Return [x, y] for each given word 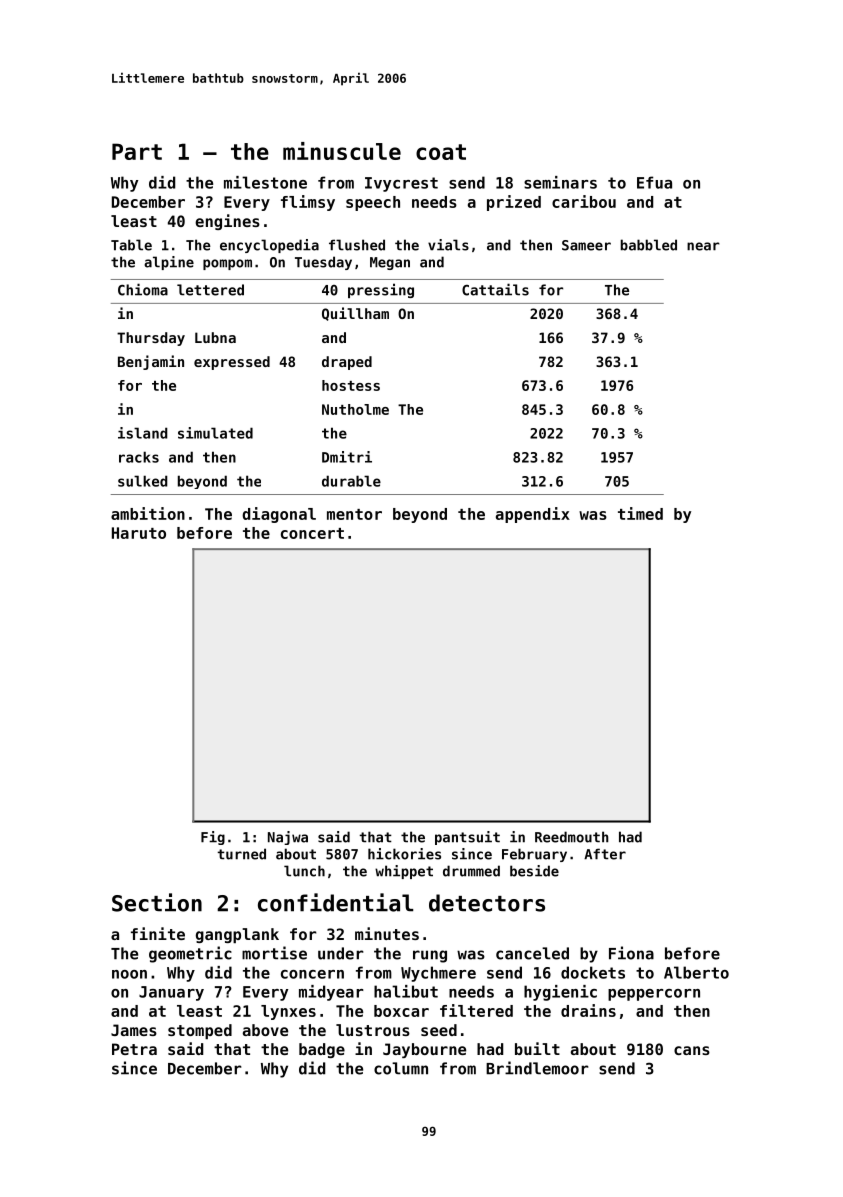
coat [441, 152]
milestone [265, 182]
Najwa [288, 838]
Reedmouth [572, 837]
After [605, 854]
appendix [533, 515]
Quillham [355, 314]
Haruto [139, 533]
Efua [654, 182]
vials [448, 245]
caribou [584, 201]
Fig [213, 838]
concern [312, 974]
